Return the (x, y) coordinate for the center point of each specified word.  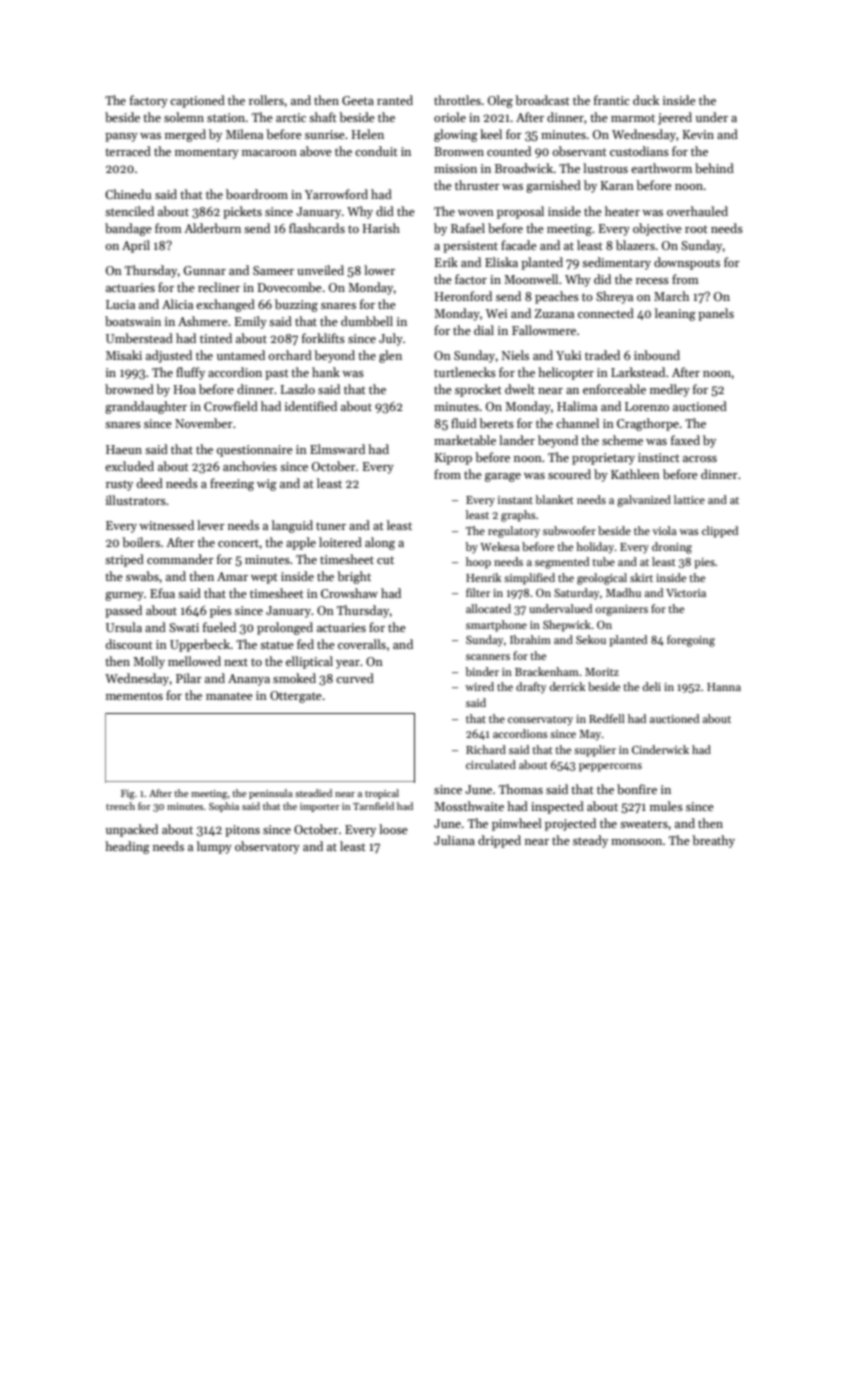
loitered (340, 542)
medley (670, 390)
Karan (617, 185)
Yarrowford (336, 194)
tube (603, 561)
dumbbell (367, 321)
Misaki (124, 355)
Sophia (224, 807)
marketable (465, 440)
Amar (232, 576)
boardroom (257, 194)
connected (606, 313)
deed (150, 483)
